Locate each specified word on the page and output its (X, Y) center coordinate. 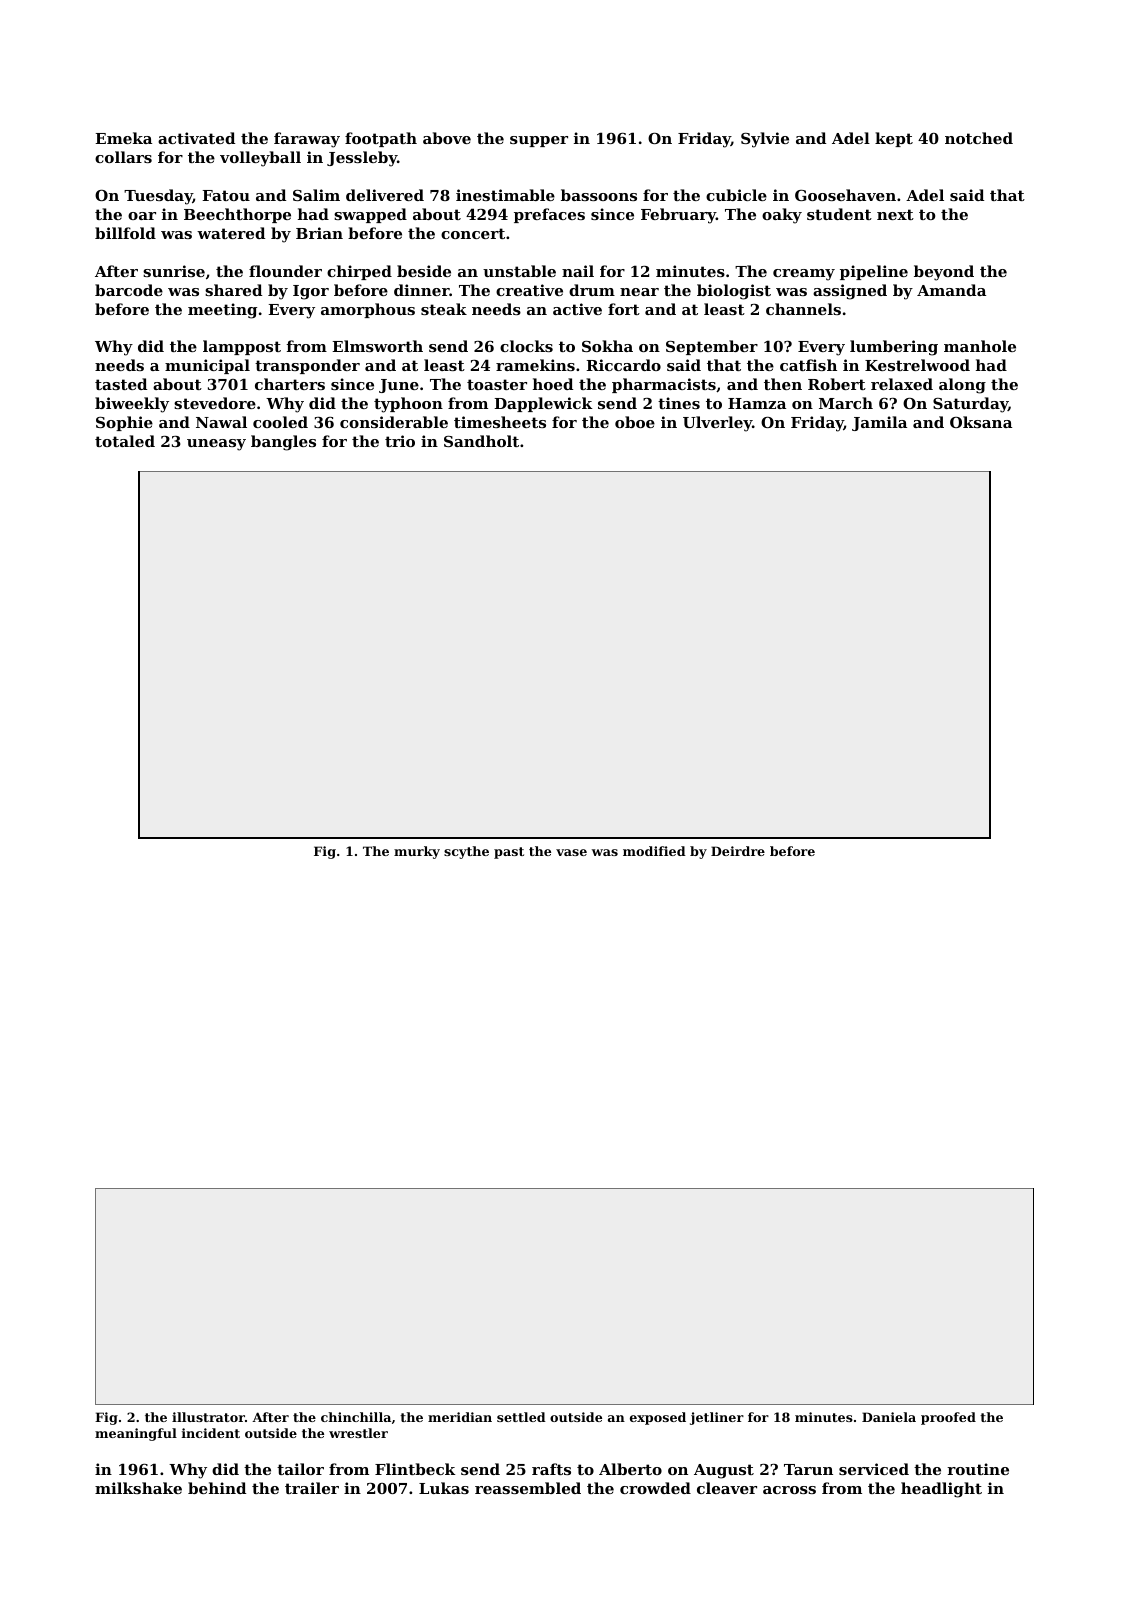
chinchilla (356, 1417)
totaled (125, 441)
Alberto (630, 1469)
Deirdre (738, 851)
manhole (980, 346)
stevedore (215, 403)
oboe (635, 422)
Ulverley (717, 424)
